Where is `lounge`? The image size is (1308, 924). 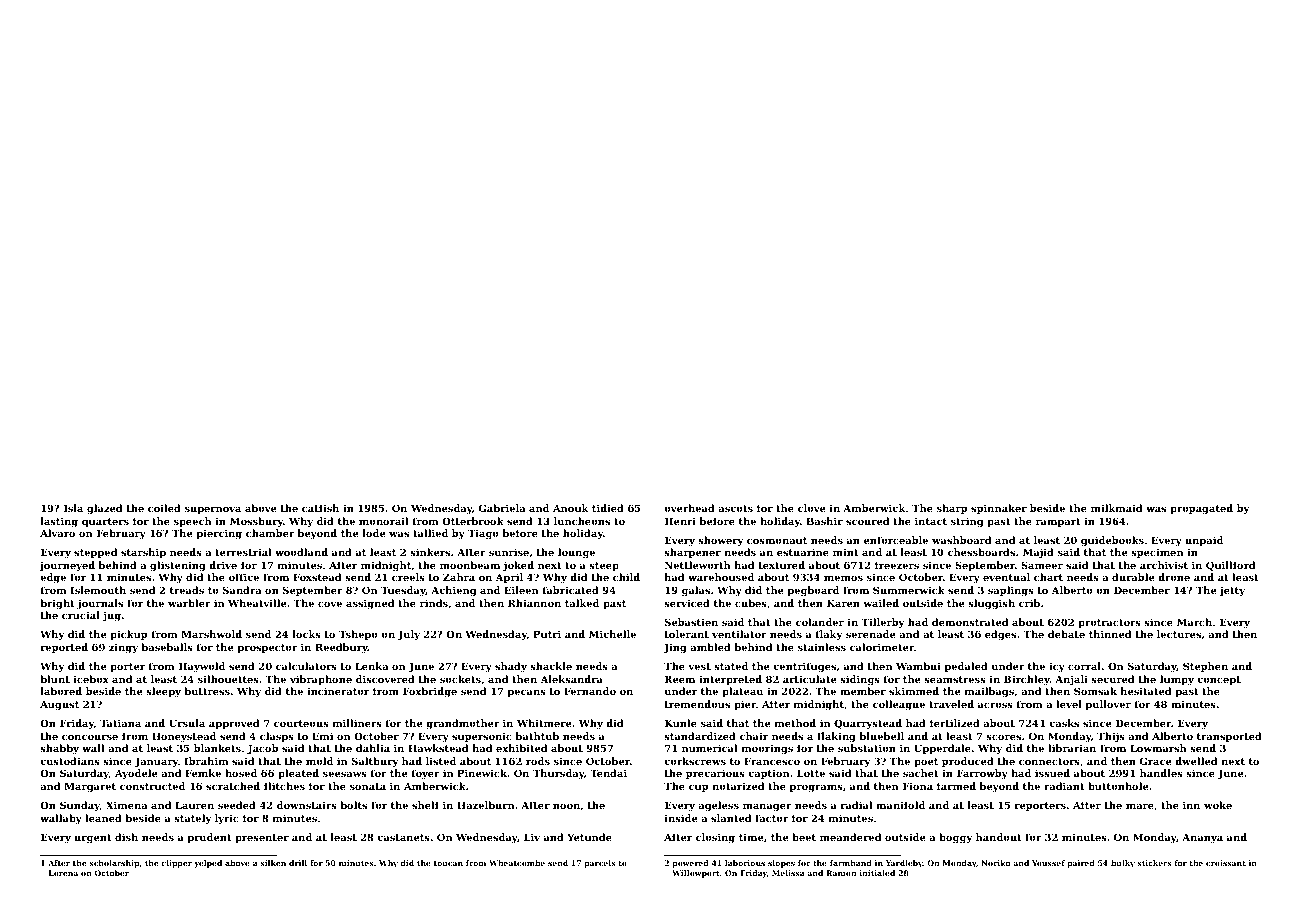
lounge is located at coordinates (576, 553).
